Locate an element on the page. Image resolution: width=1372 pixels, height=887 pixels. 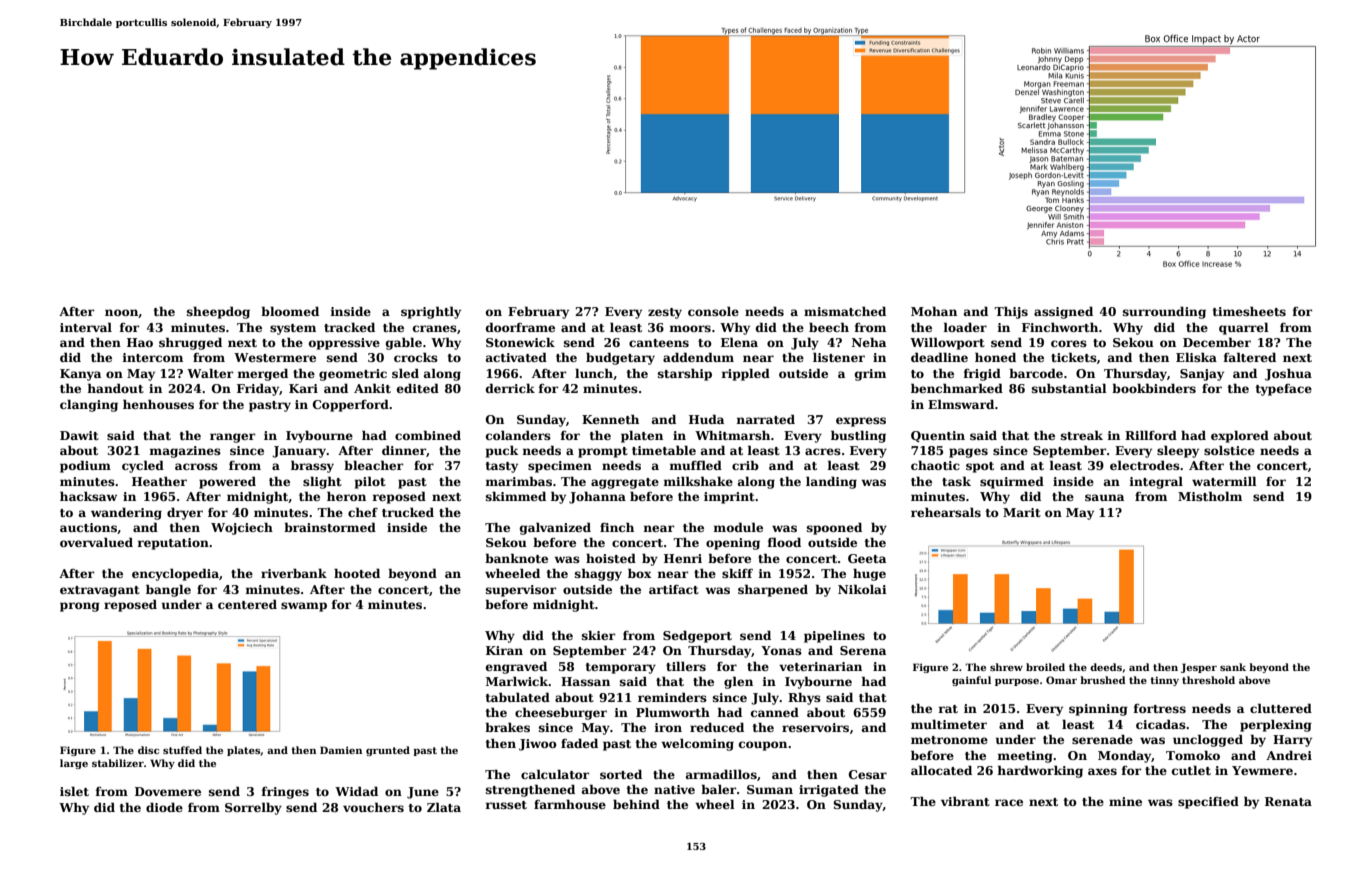
riverbank is located at coordinates (294, 573).
